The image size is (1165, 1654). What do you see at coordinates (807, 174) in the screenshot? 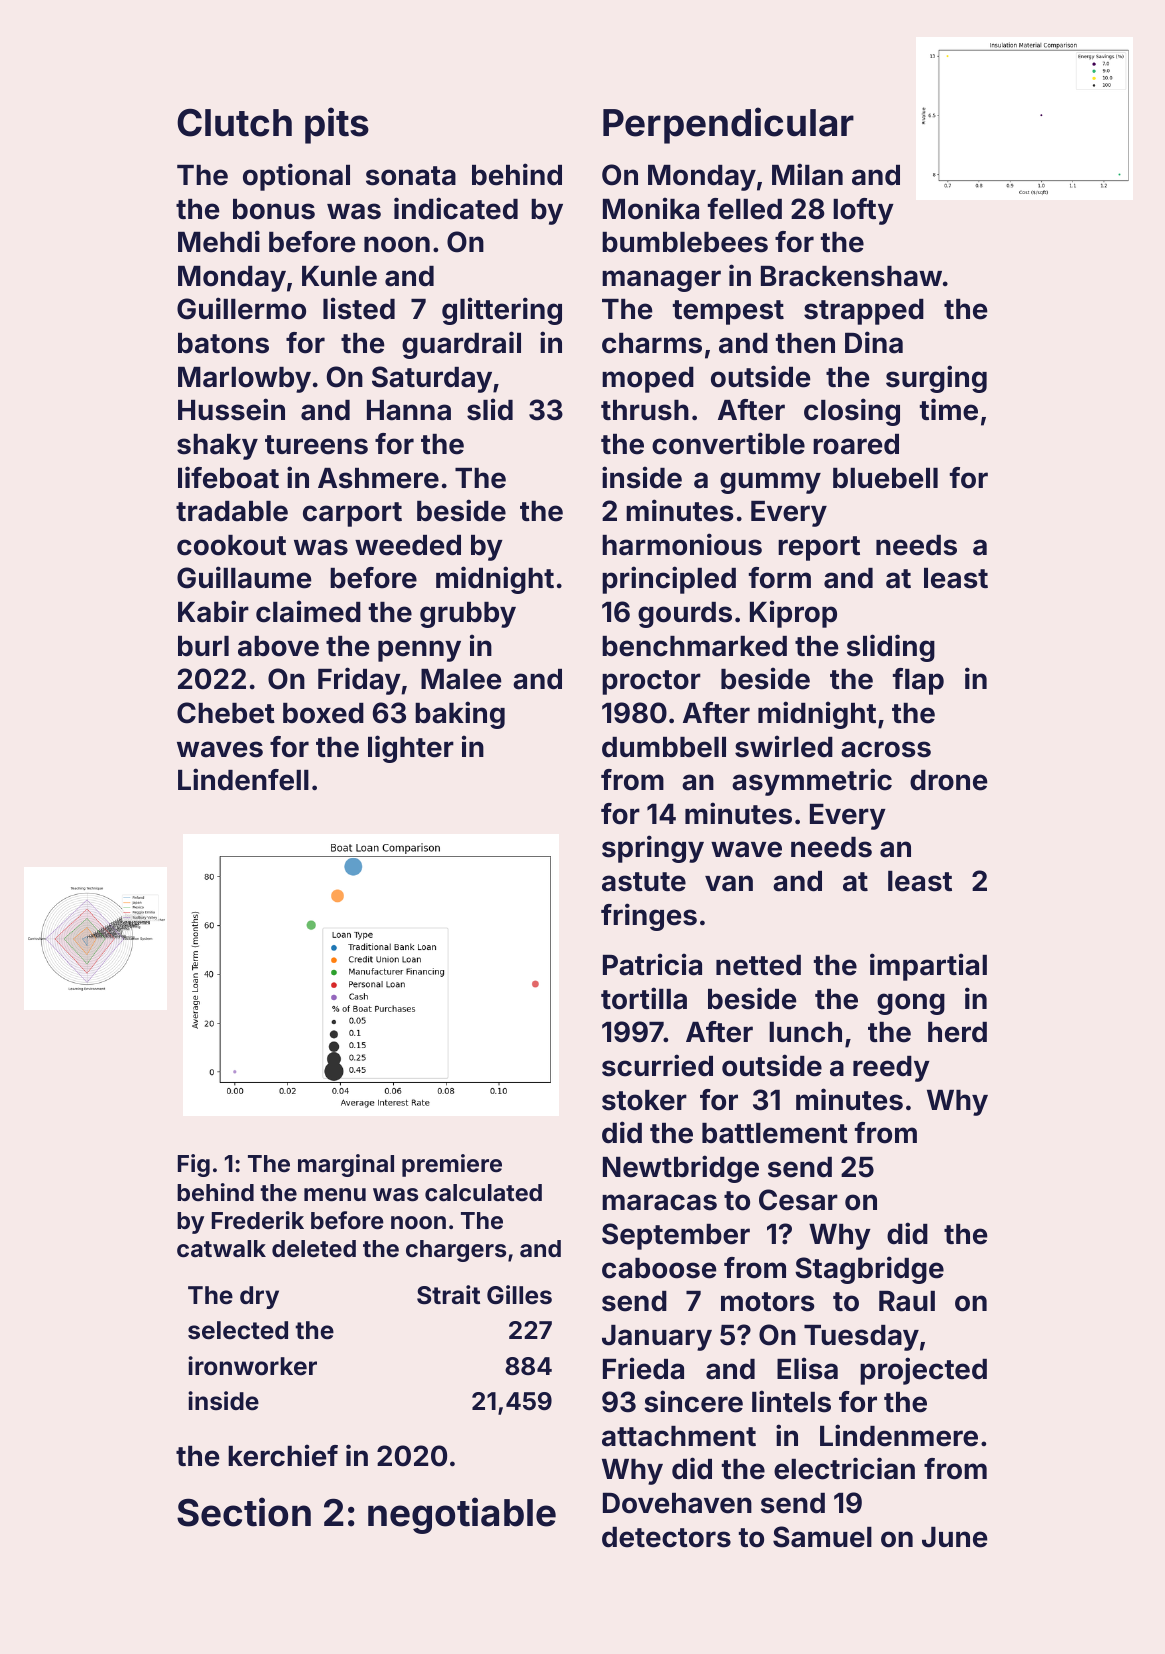
I see `Milan` at bounding box center [807, 174].
